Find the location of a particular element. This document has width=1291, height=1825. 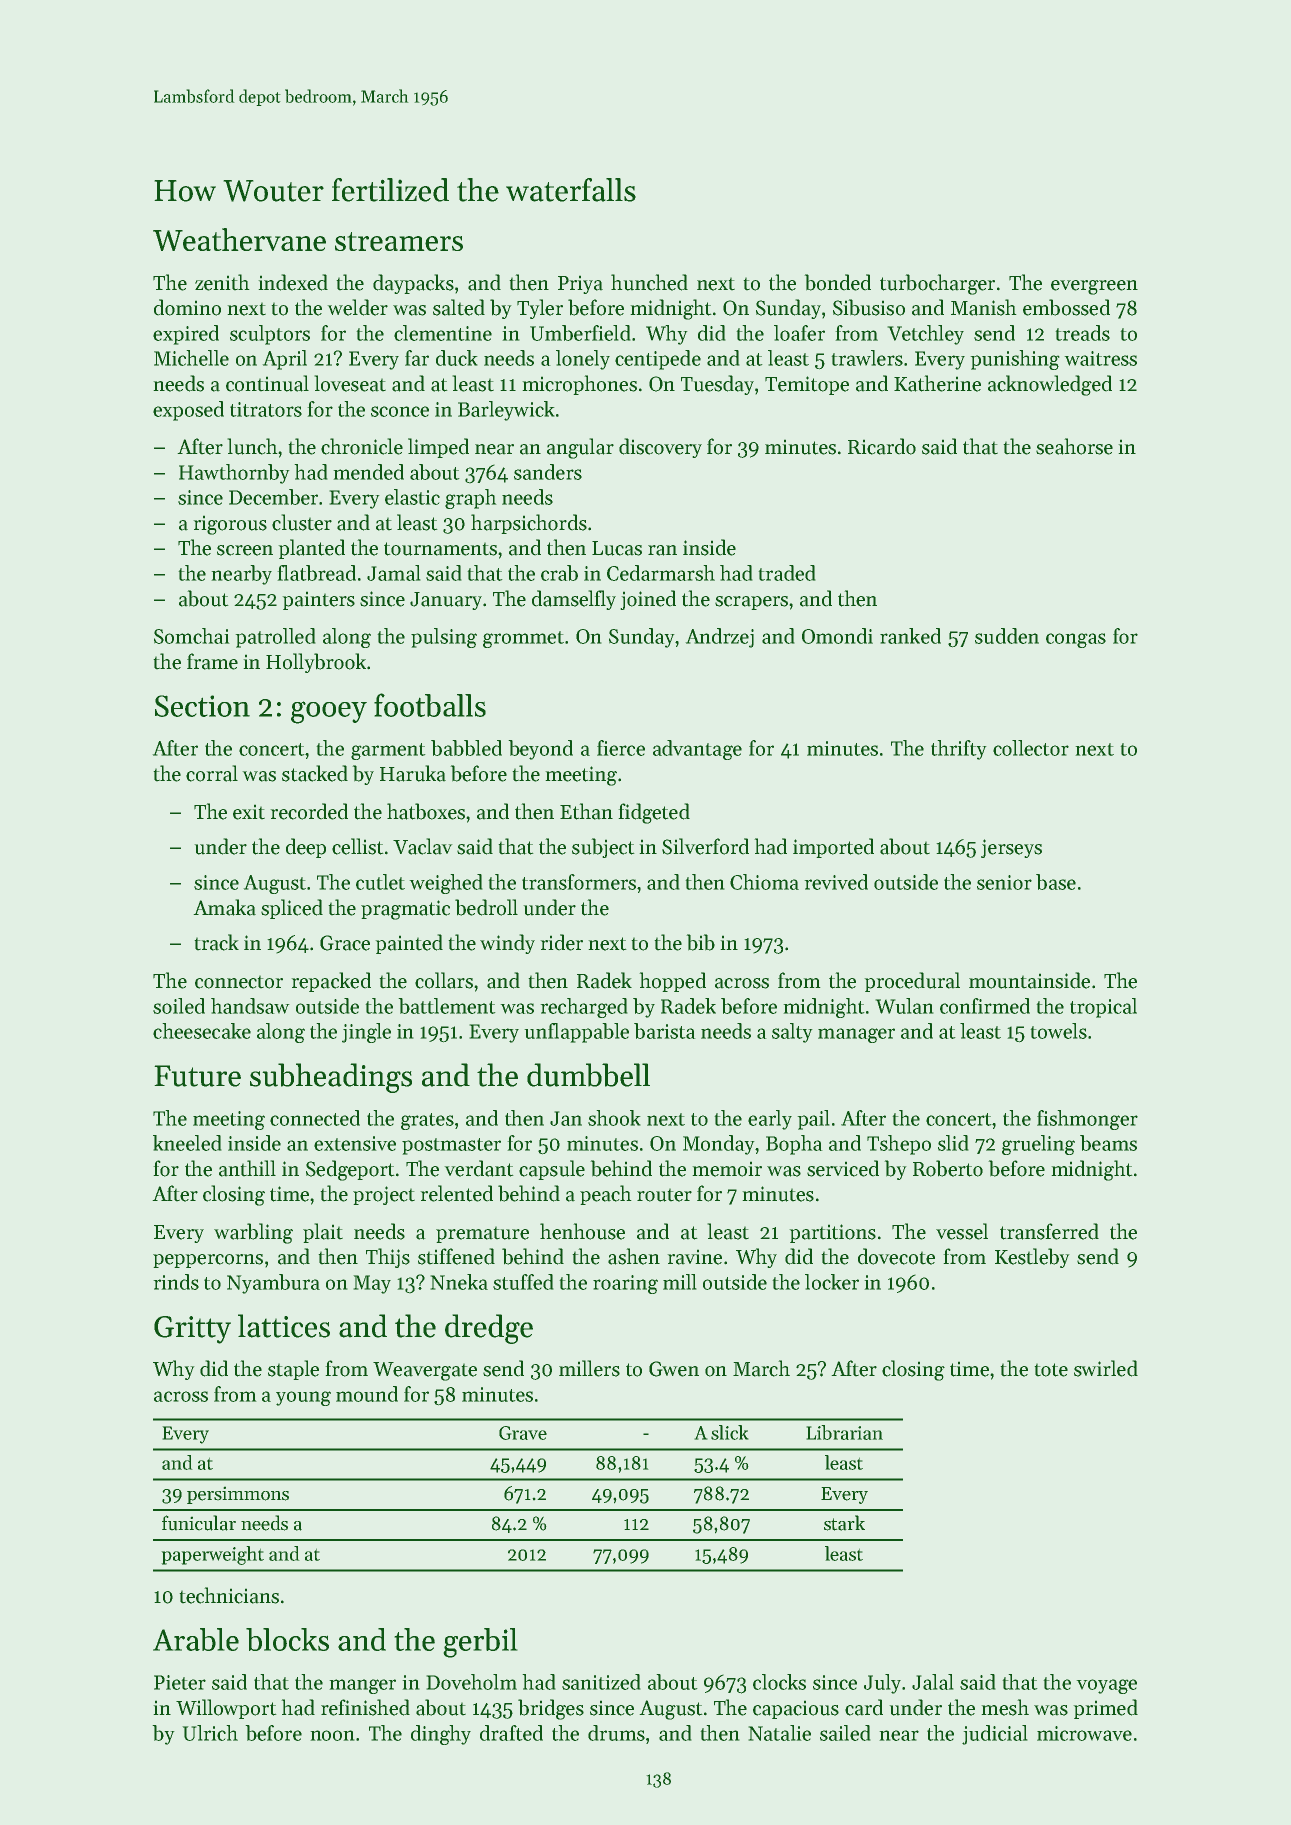

Somchai is located at coordinates (192, 636).
